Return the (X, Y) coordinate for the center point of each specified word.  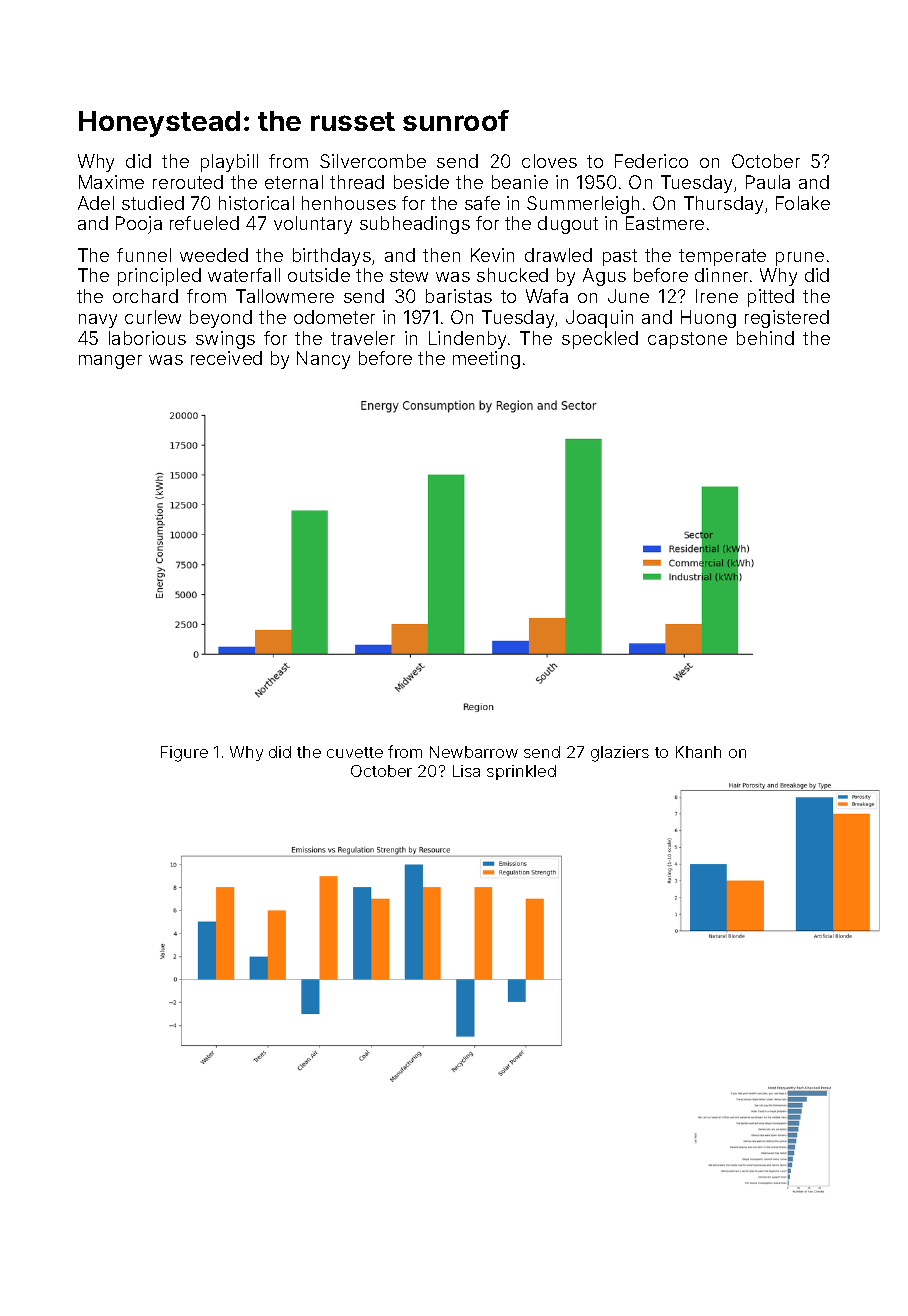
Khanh (698, 752)
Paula (768, 182)
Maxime (111, 182)
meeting (486, 360)
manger (110, 362)
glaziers (620, 754)
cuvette (355, 752)
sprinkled (521, 772)
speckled (600, 340)
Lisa (466, 771)
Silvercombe (373, 161)
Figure (184, 754)
